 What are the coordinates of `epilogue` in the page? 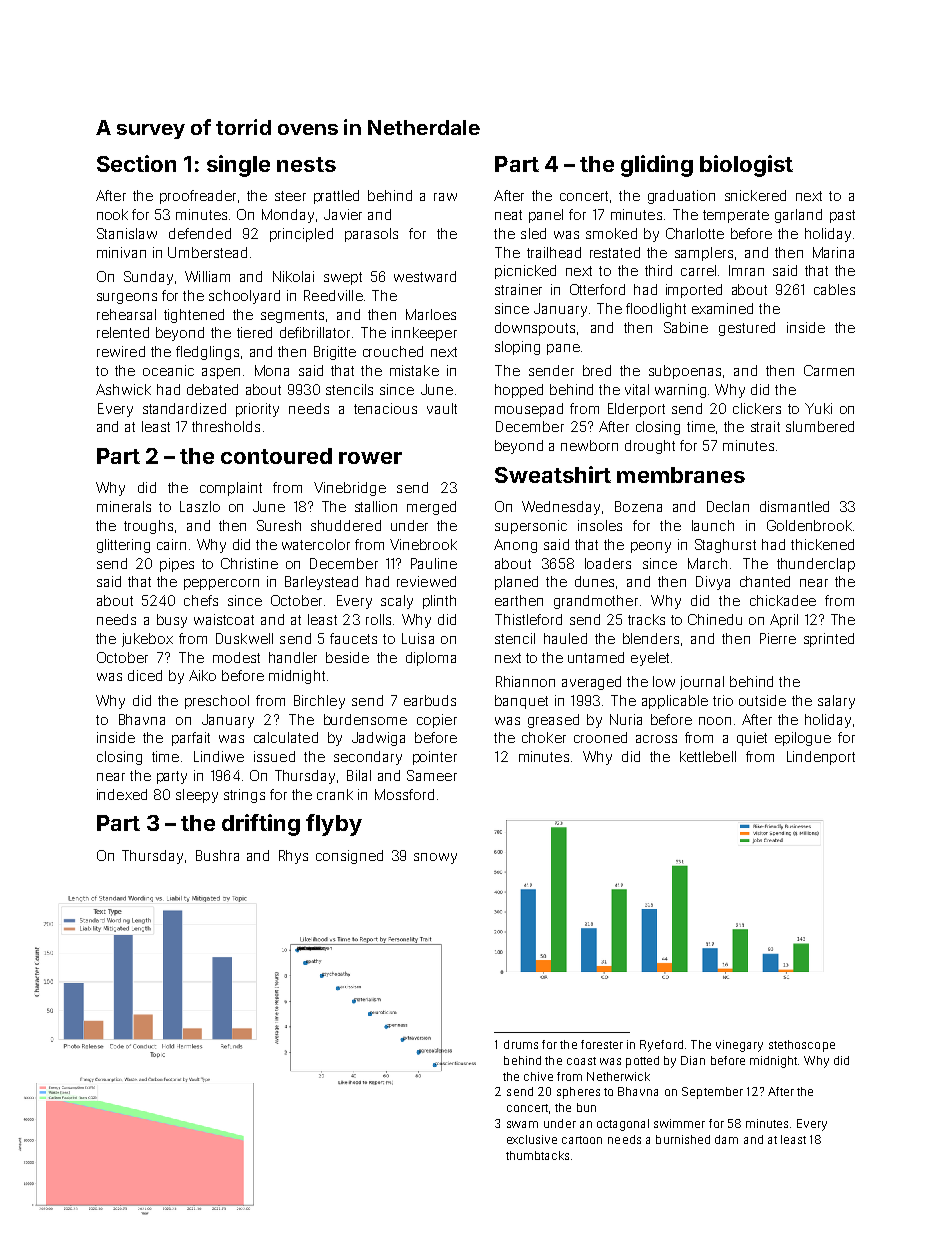 It's located at (803, 739).
